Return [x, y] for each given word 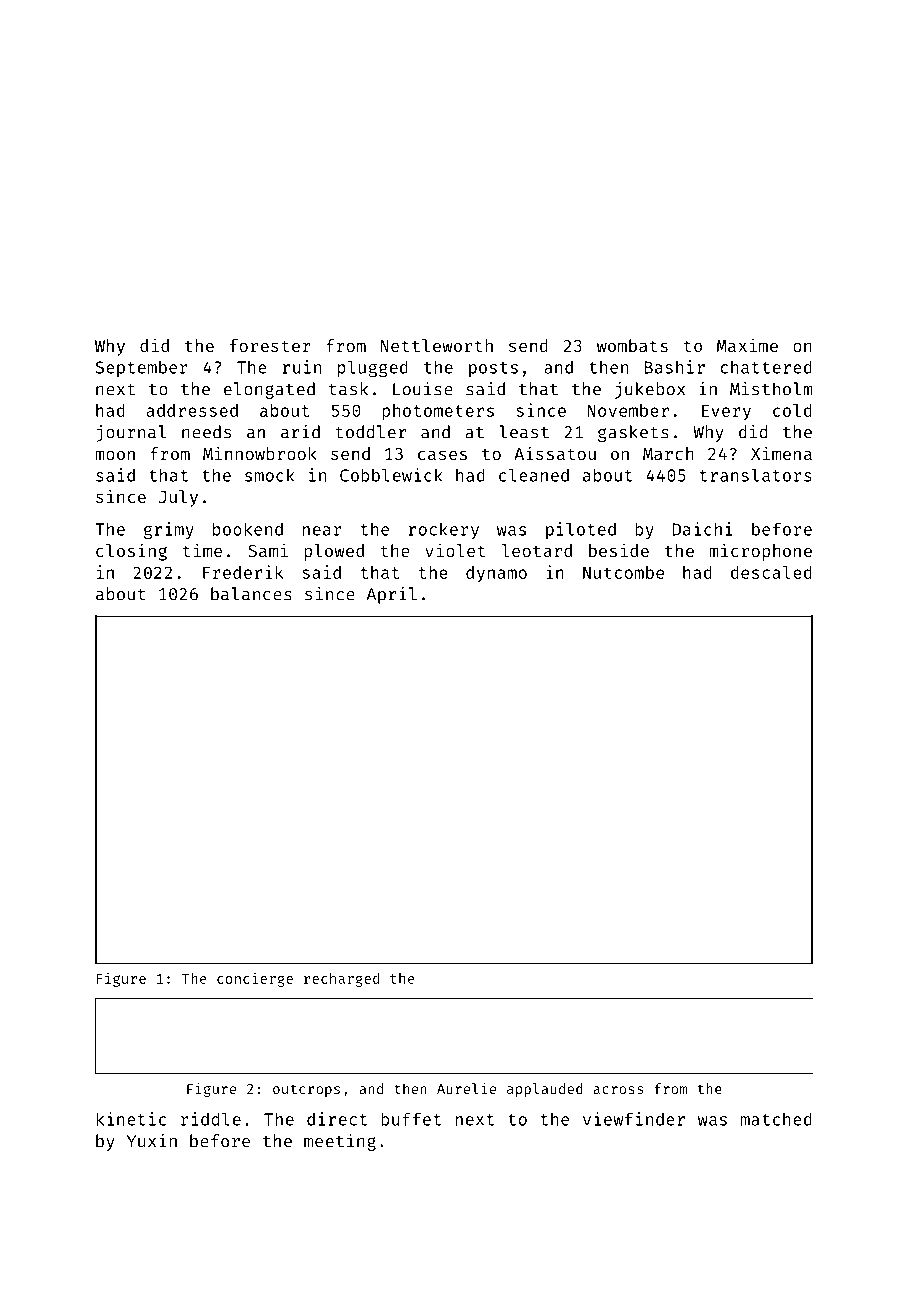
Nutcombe [623, 572]
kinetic [131, 1119]
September [142, 368]
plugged [373, 368]
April [392, 595]
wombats [632, 345]
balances [251, 594]
